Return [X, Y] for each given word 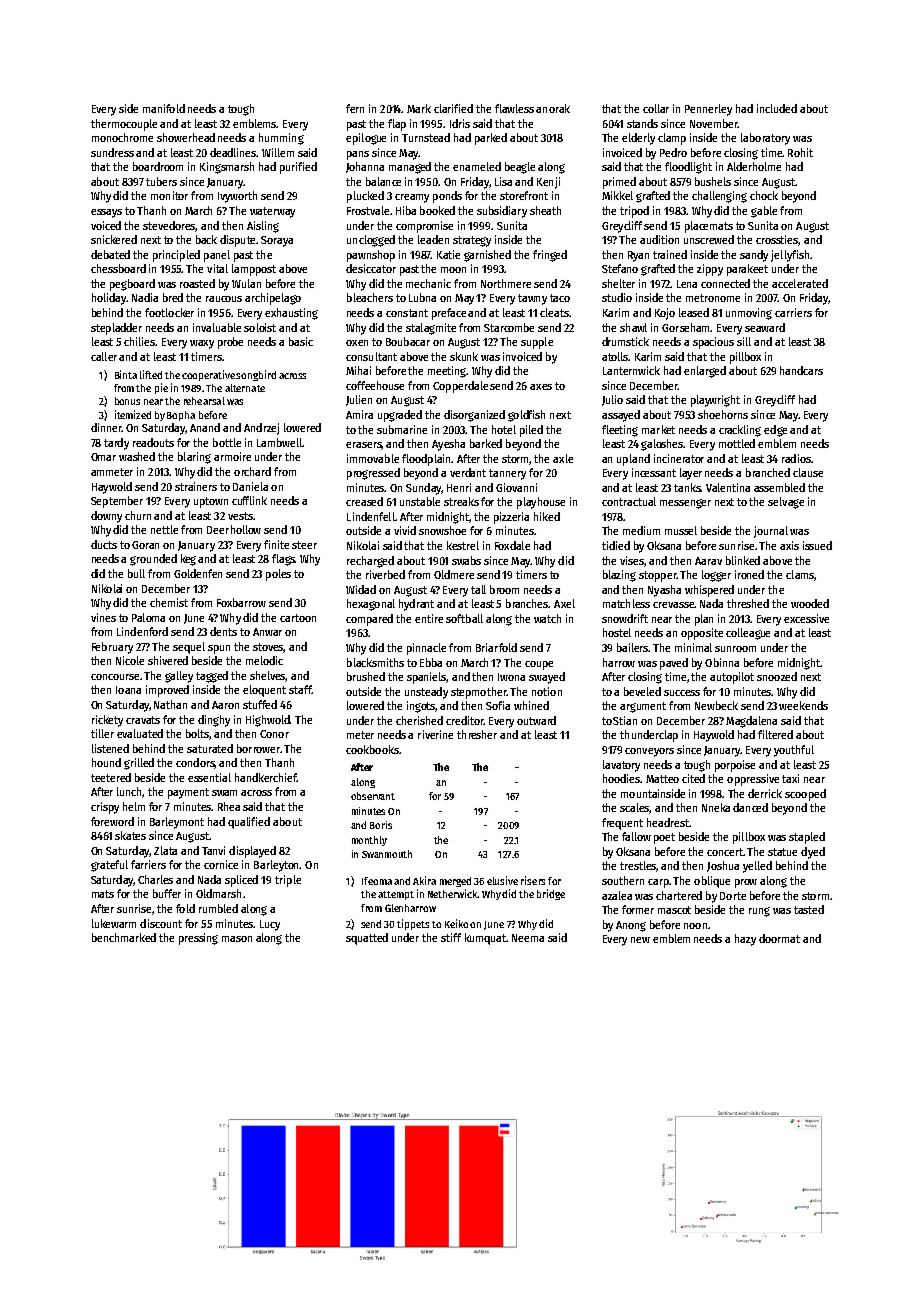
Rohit [800, 152]
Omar [103, 457]
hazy [745, 940]
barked [486, 443]
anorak [553, 108]
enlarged [705, 372]
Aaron [225, 705]
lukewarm [114, 923]
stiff [451, 937]
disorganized [474, 416]
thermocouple [124, 125]
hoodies [622, 778]
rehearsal [204, 401]
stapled [807, 838]
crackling [740, 431]
